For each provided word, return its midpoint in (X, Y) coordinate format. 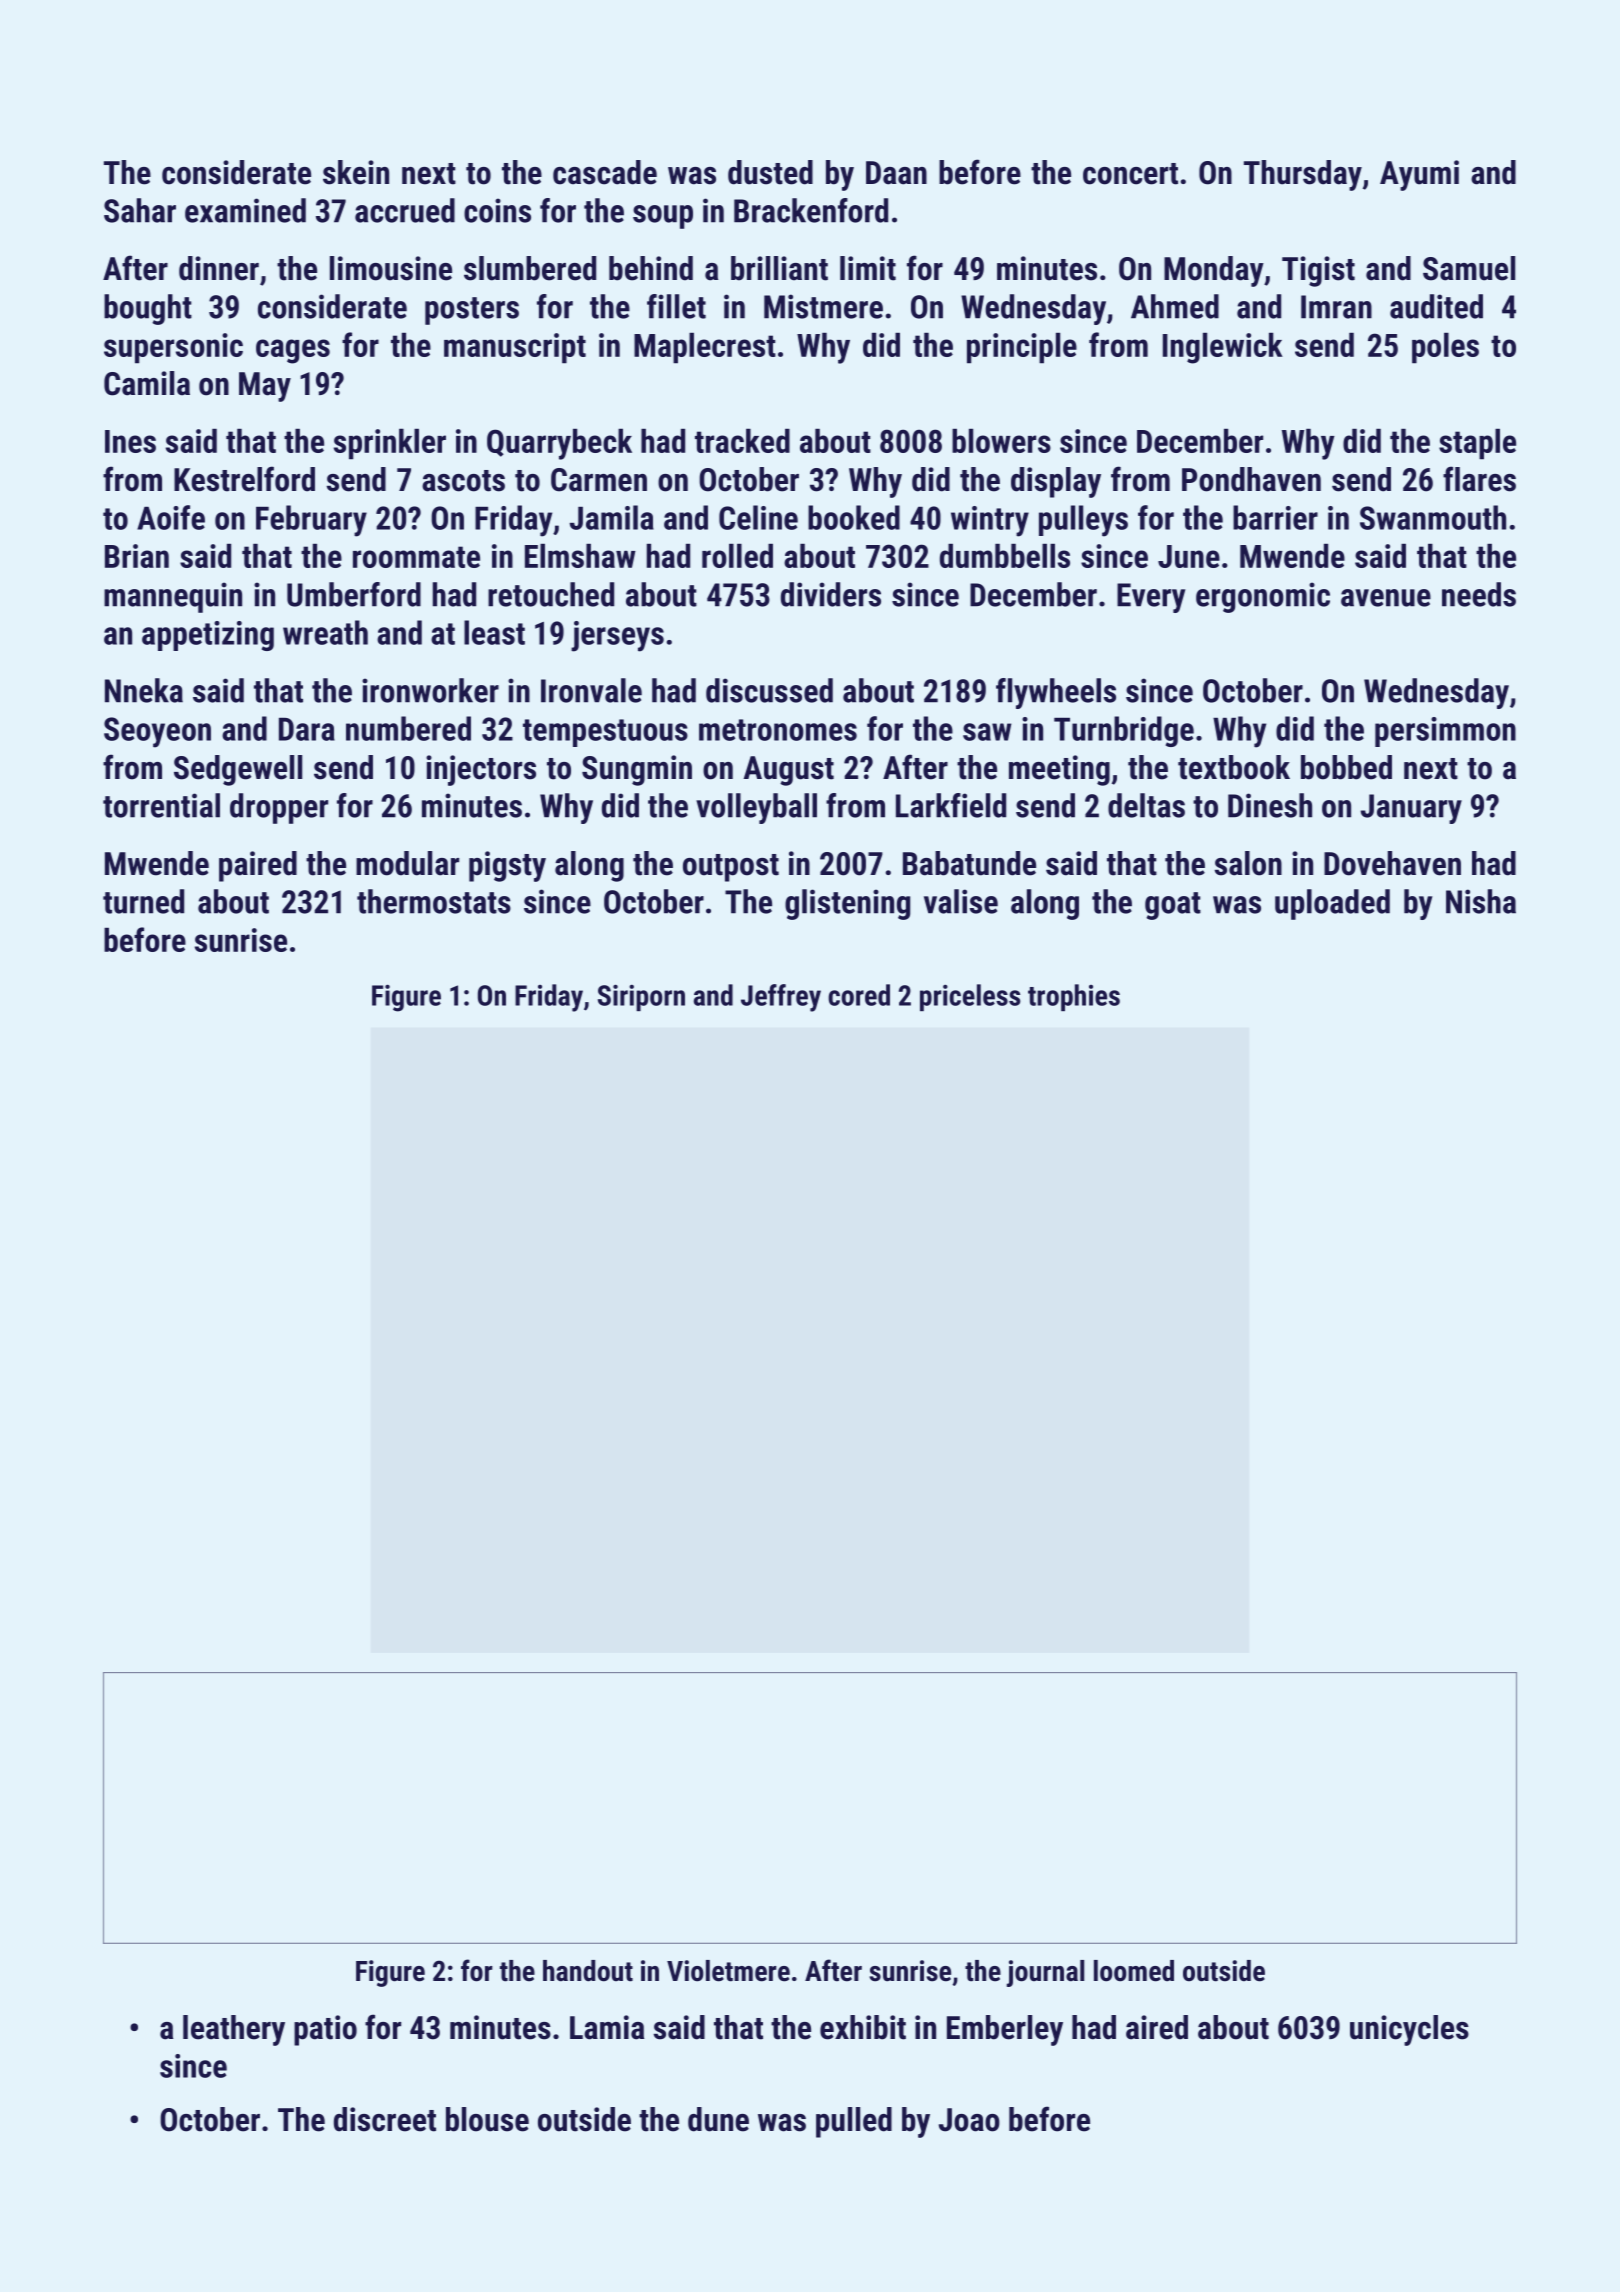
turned (143, 901)
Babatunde (969, 863)
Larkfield (951, 805)
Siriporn (641, 997)
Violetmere (728, 1971)
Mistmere (823, 306)
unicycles (1409, 2030)
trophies (1074, 997)
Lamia (607, 2027)
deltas (1146, 805)
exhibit (863, 2027)
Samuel (1469, 268)
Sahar (140, 210)
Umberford (354, 594)
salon (1248, 863)
